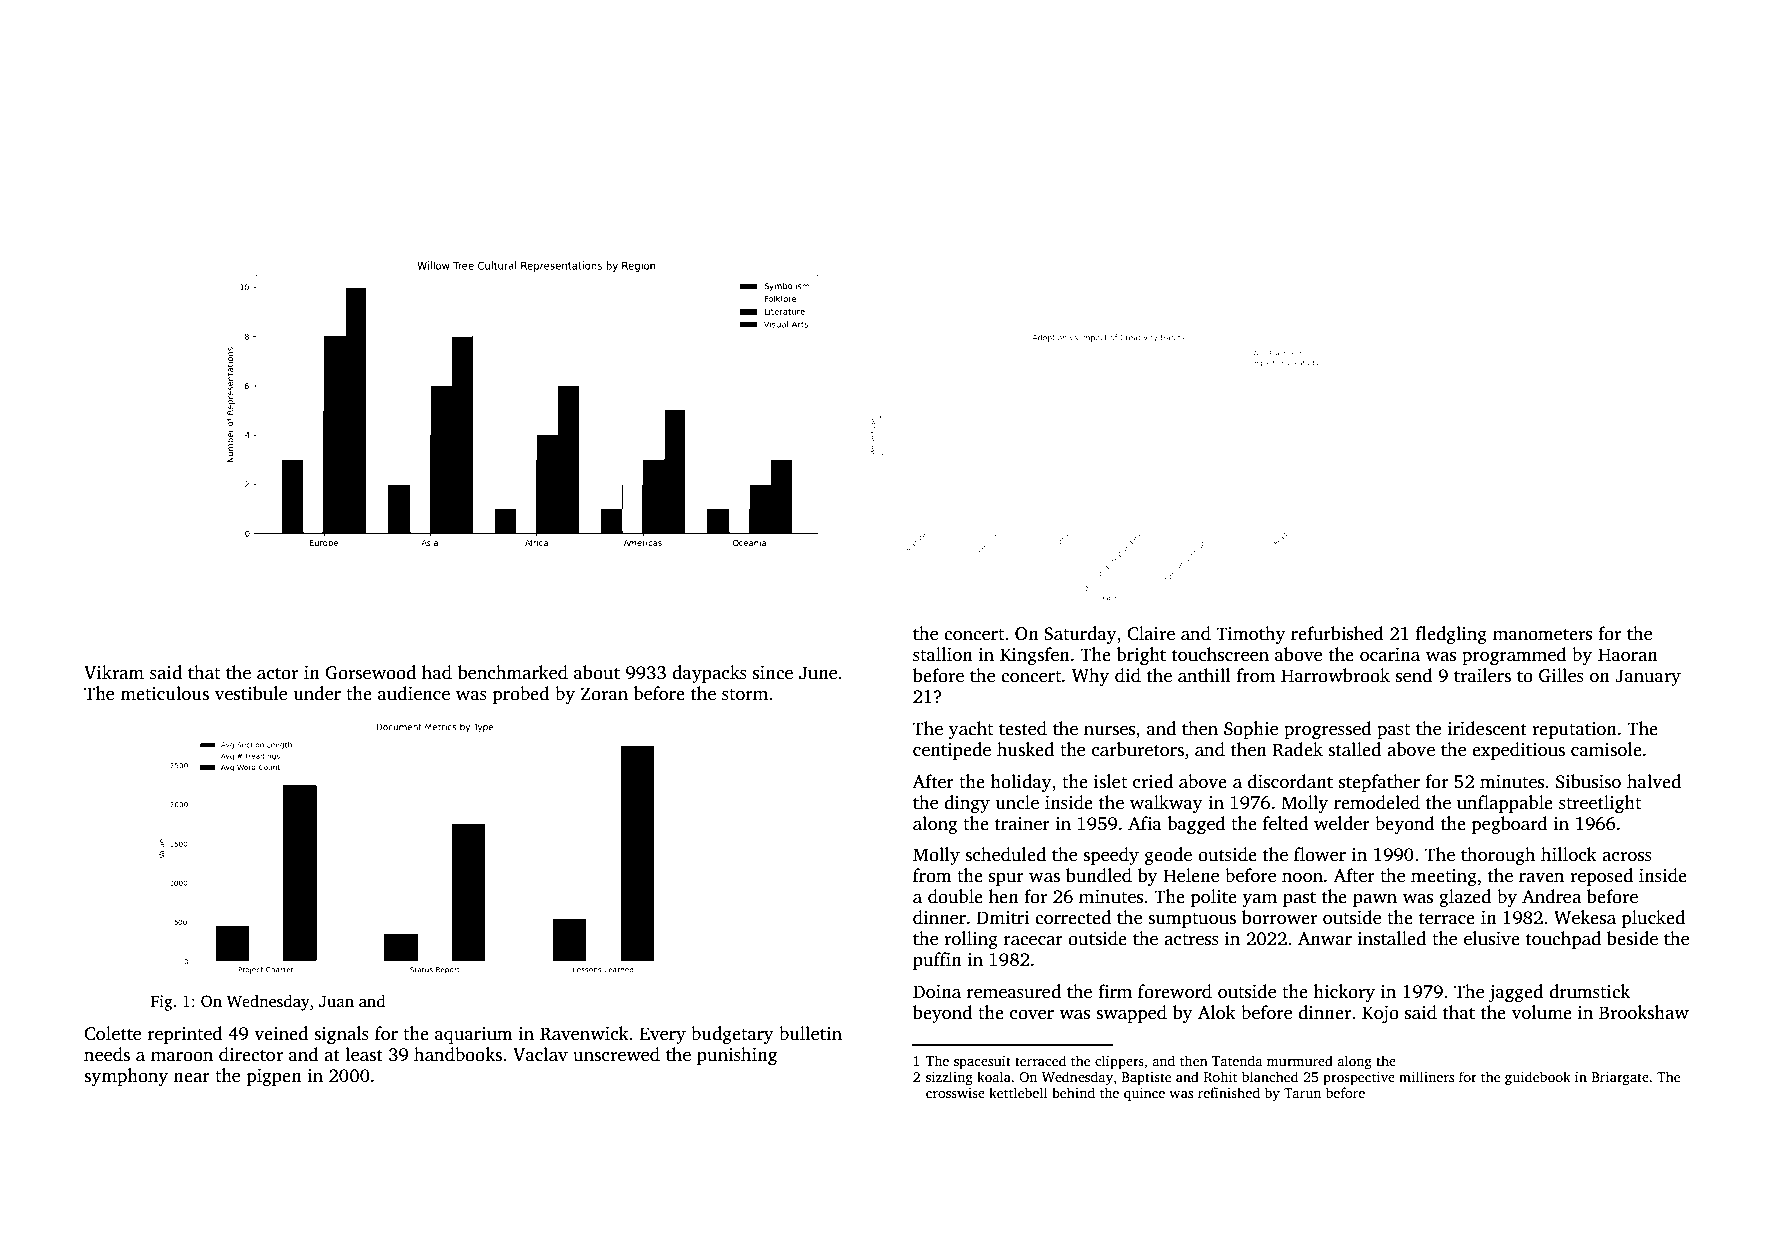 The width and height of the image is (1776, 1256). I want to click on Dmitri, so click(1003, 918).
